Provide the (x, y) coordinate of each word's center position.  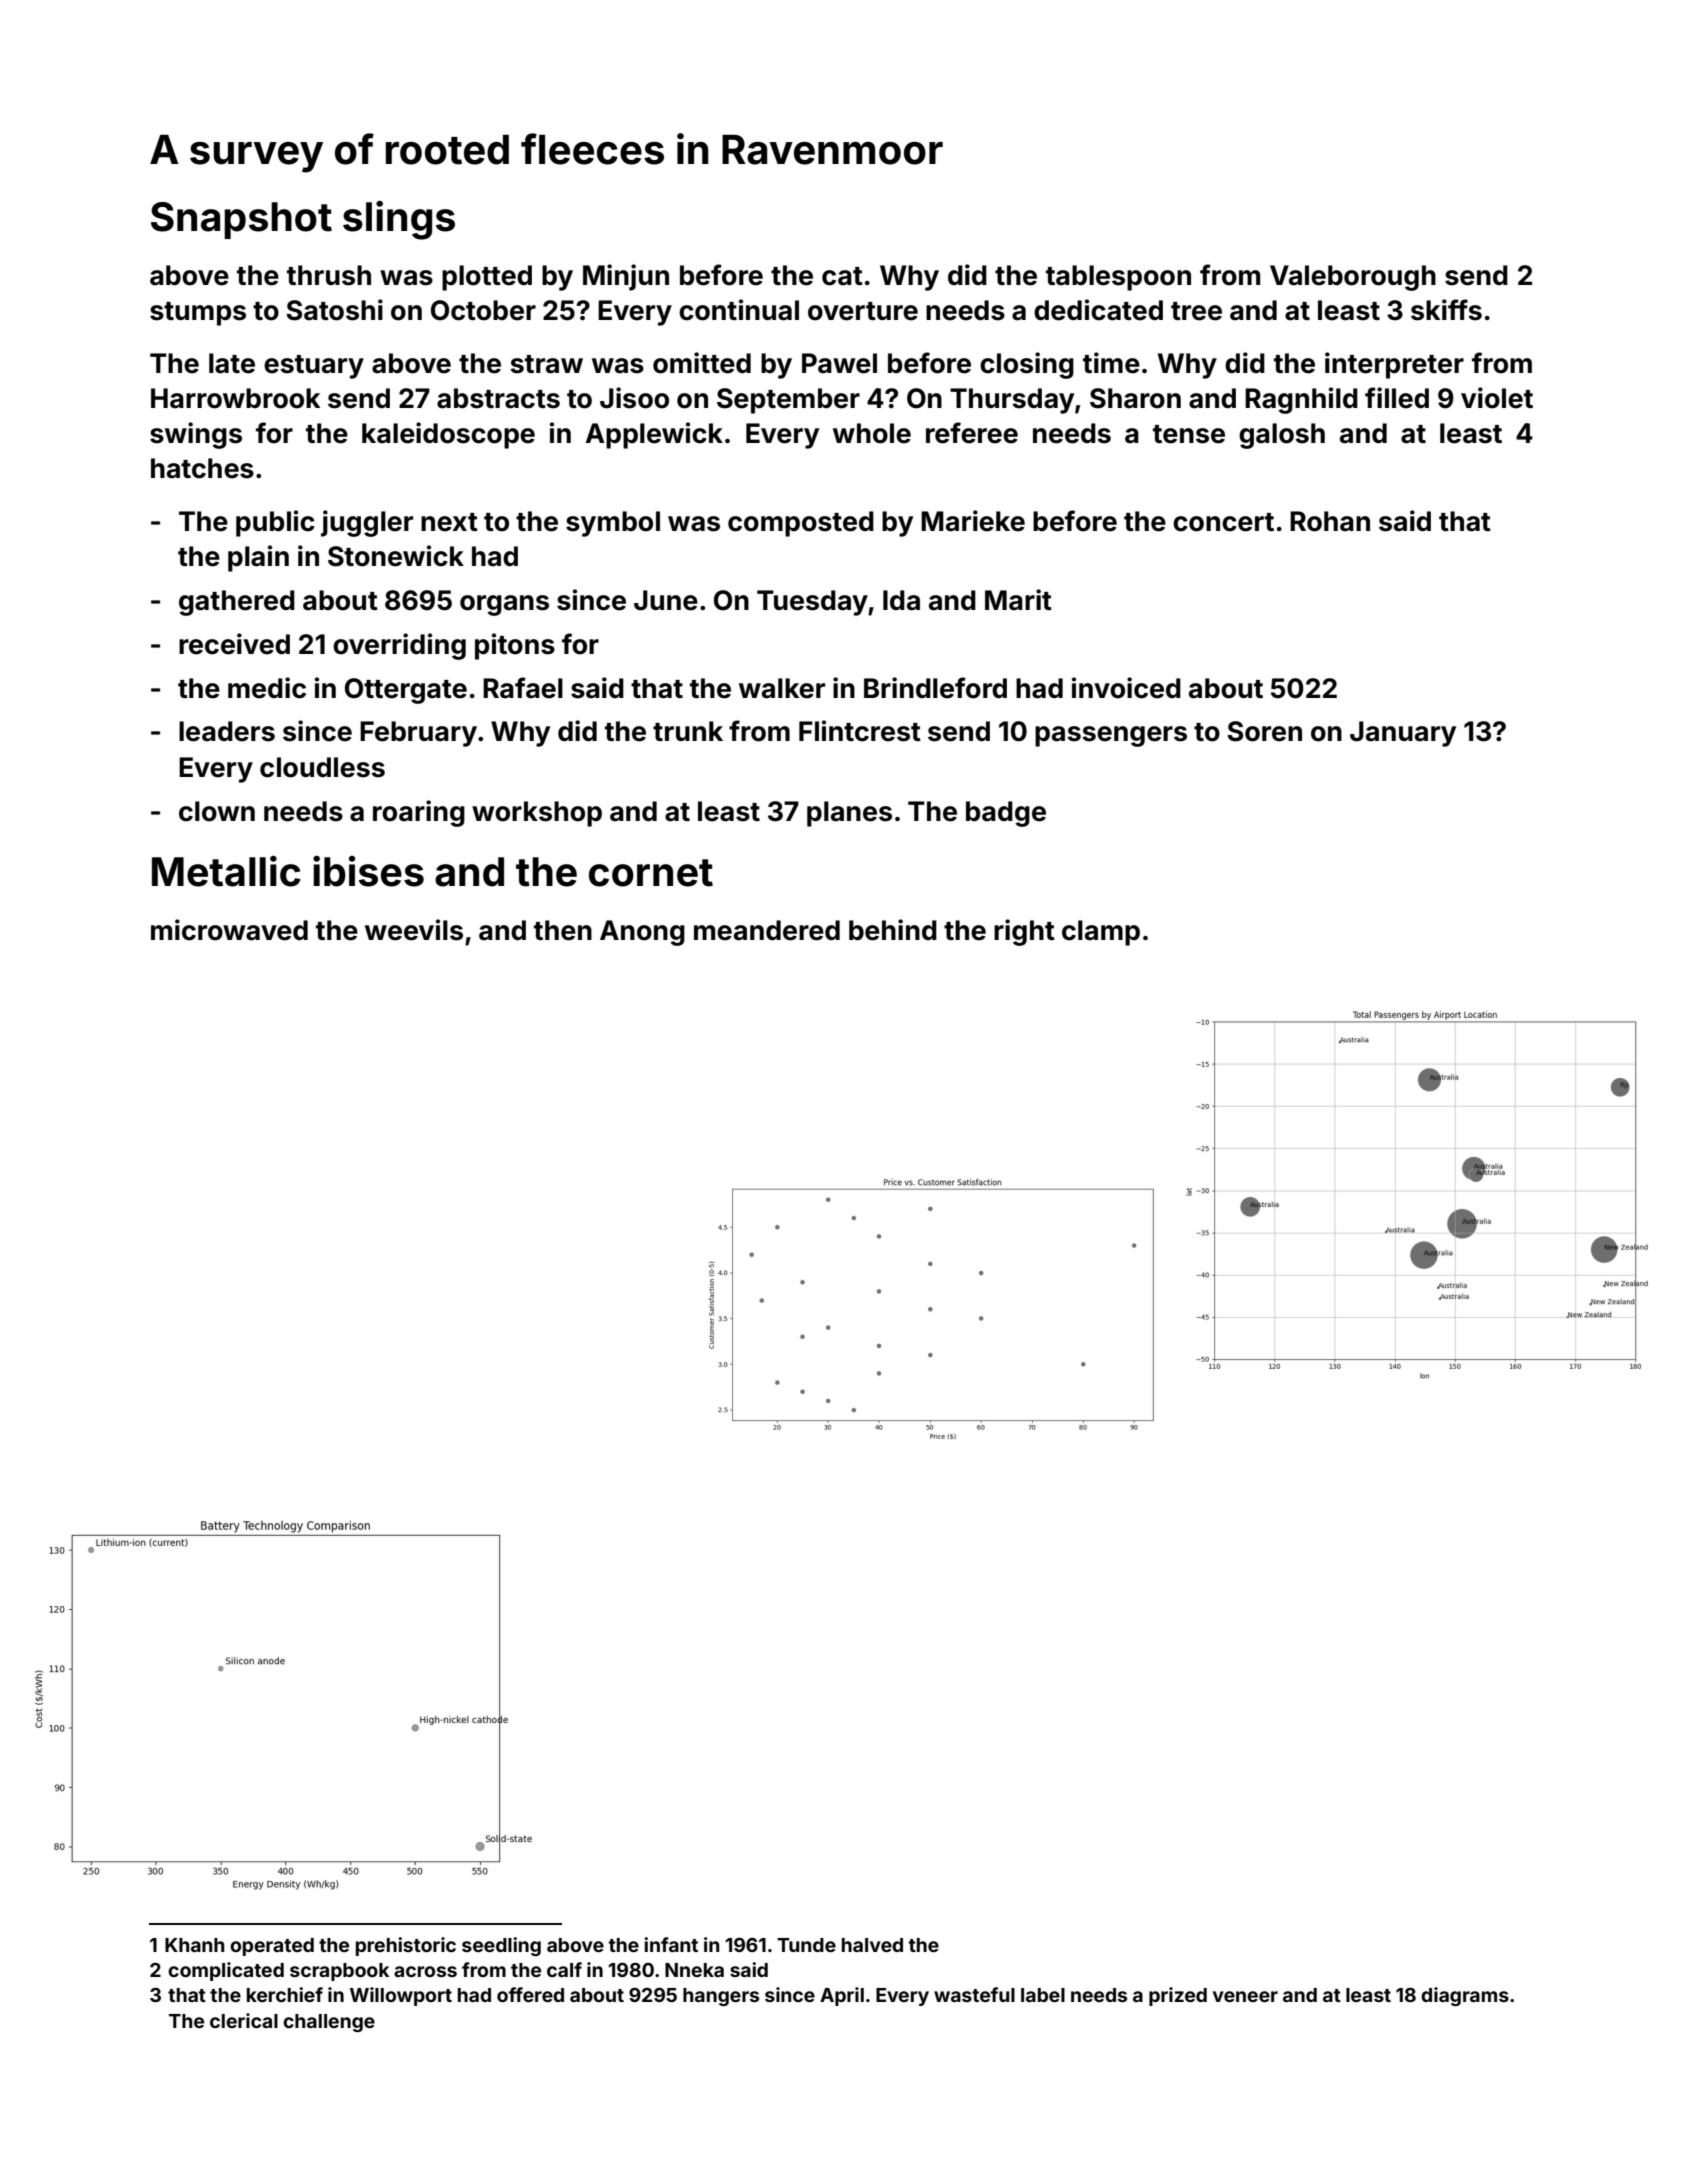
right (1024, 932)
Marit (1018, 600)
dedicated (1098, 310)
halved (872, 1945)
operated (272, 1947)
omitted (702, 363)
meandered (767, 930)
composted (801, 524)
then (563, 930)
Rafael (523, 688)
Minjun (626, 277)
